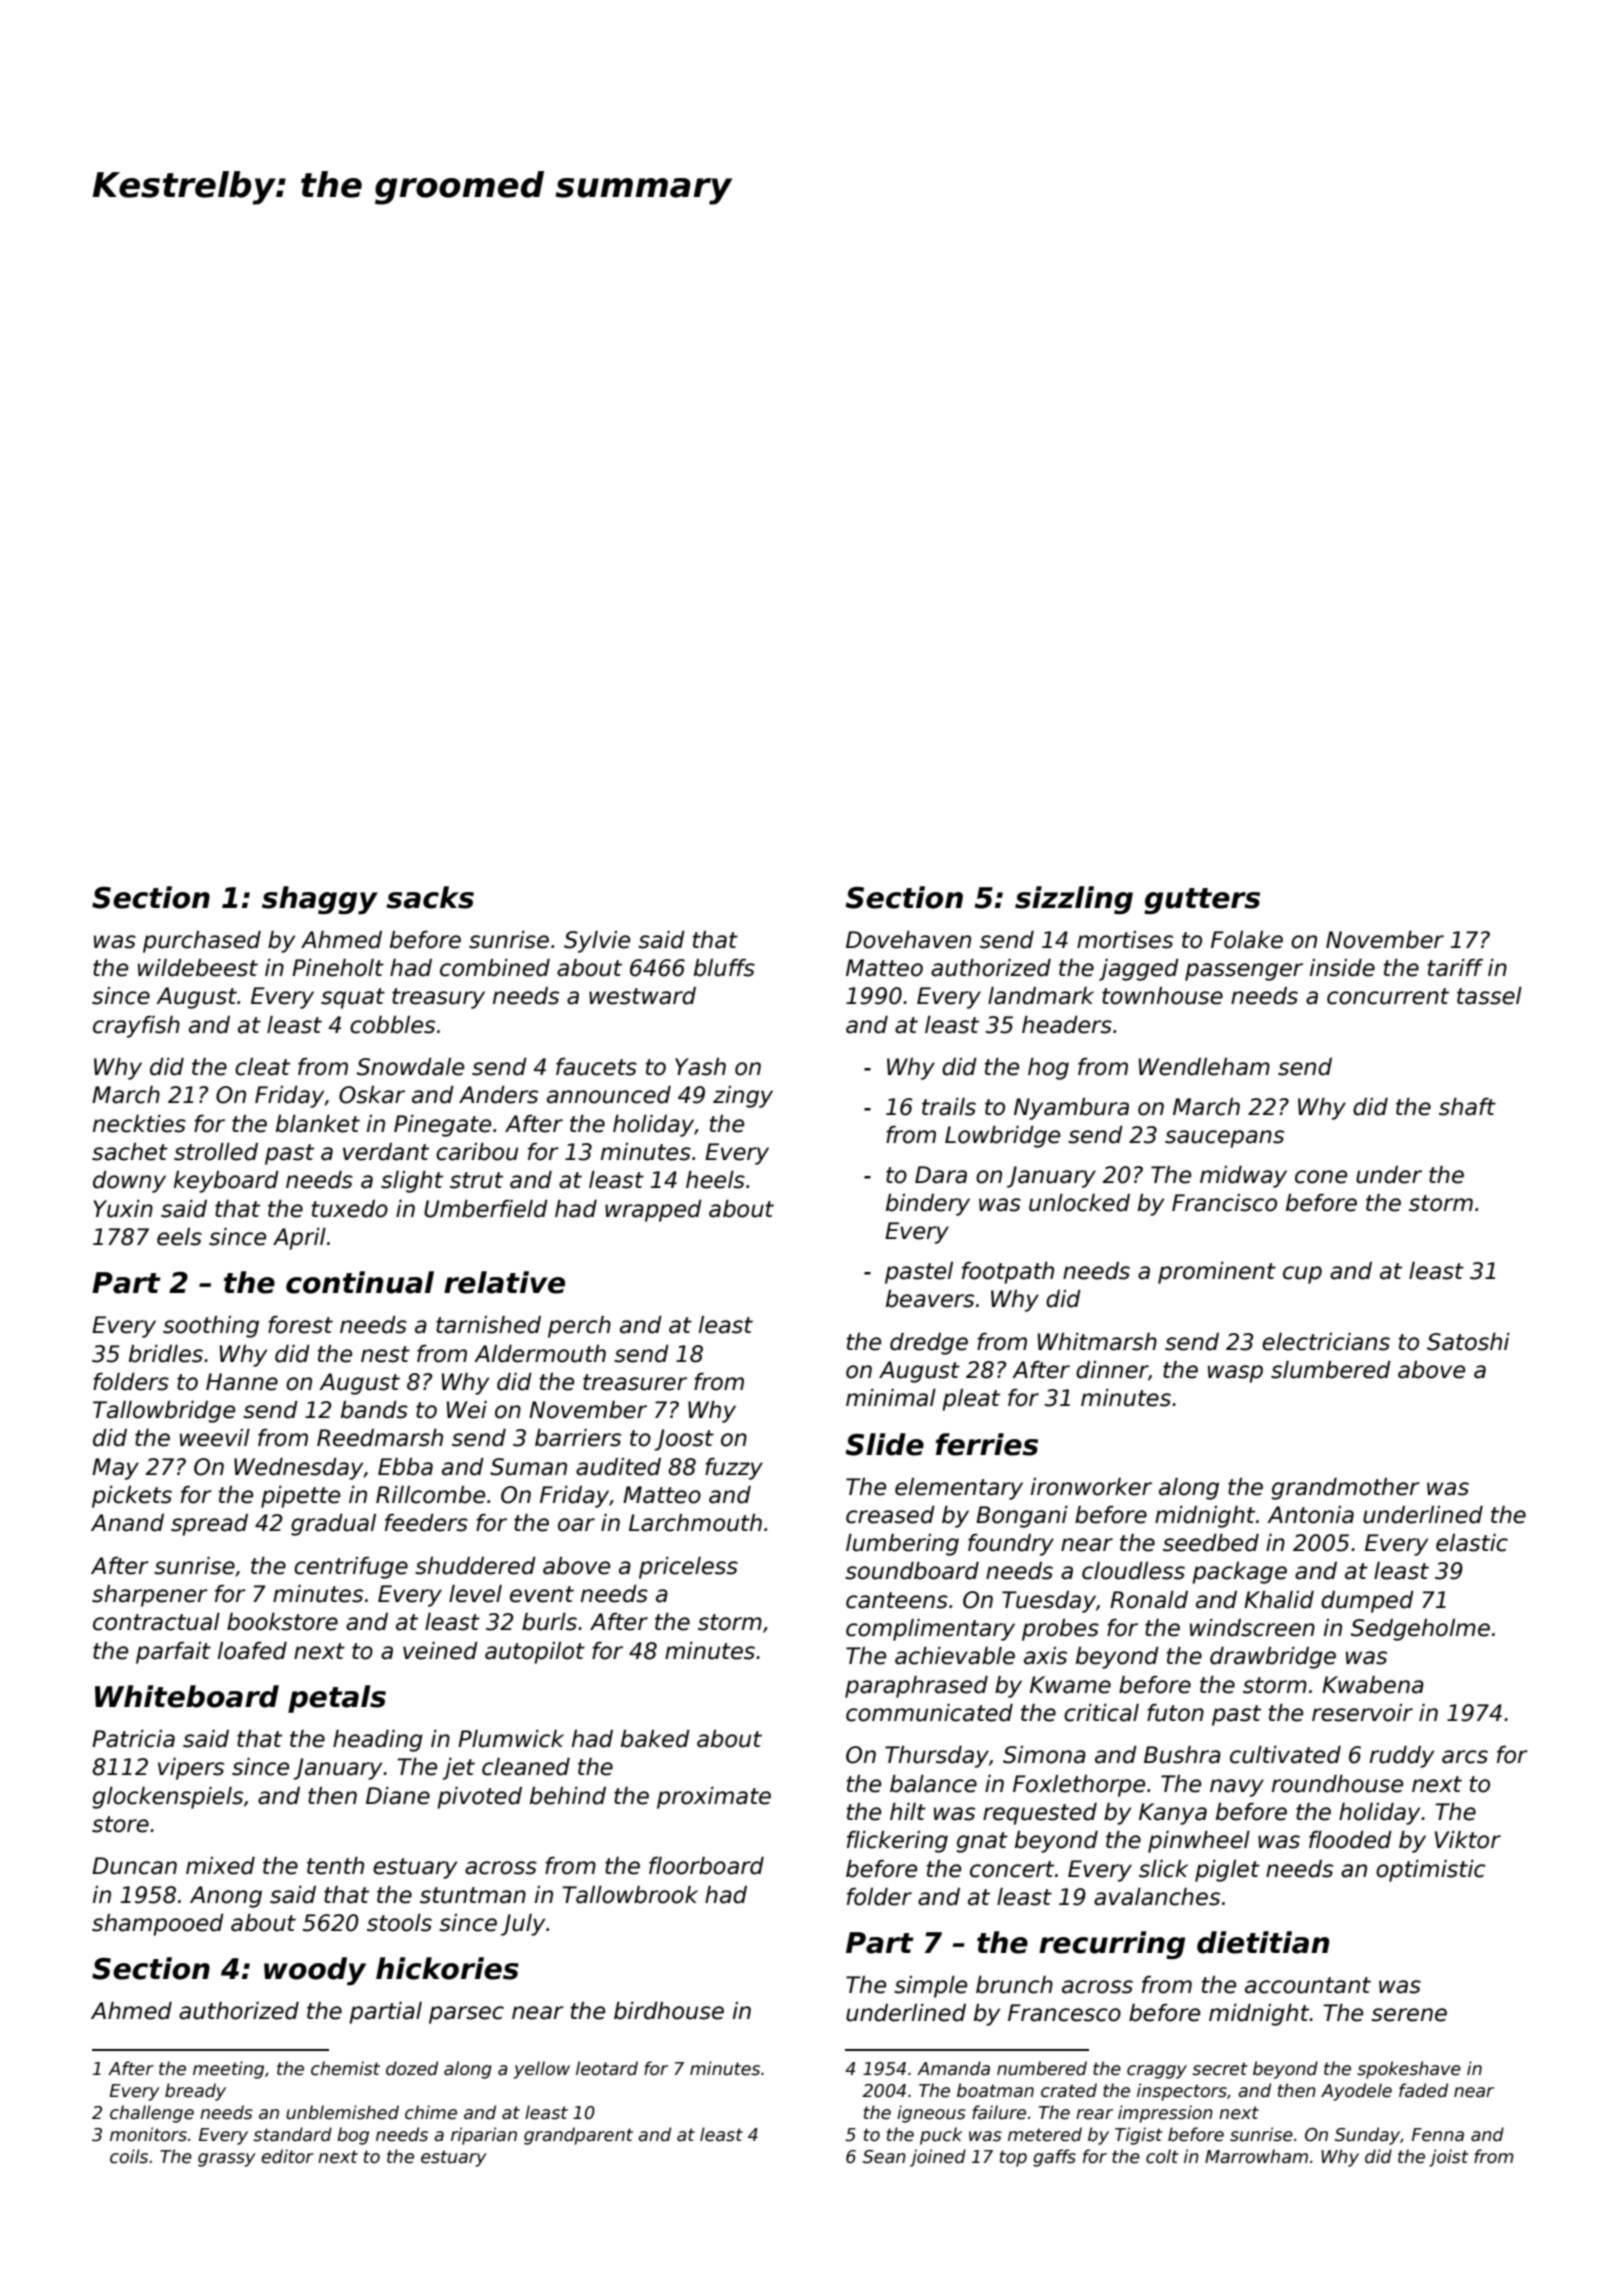 The width and height of the screenshot is (1620, 2292). I want to click on priceless, so click(688, 1568).
